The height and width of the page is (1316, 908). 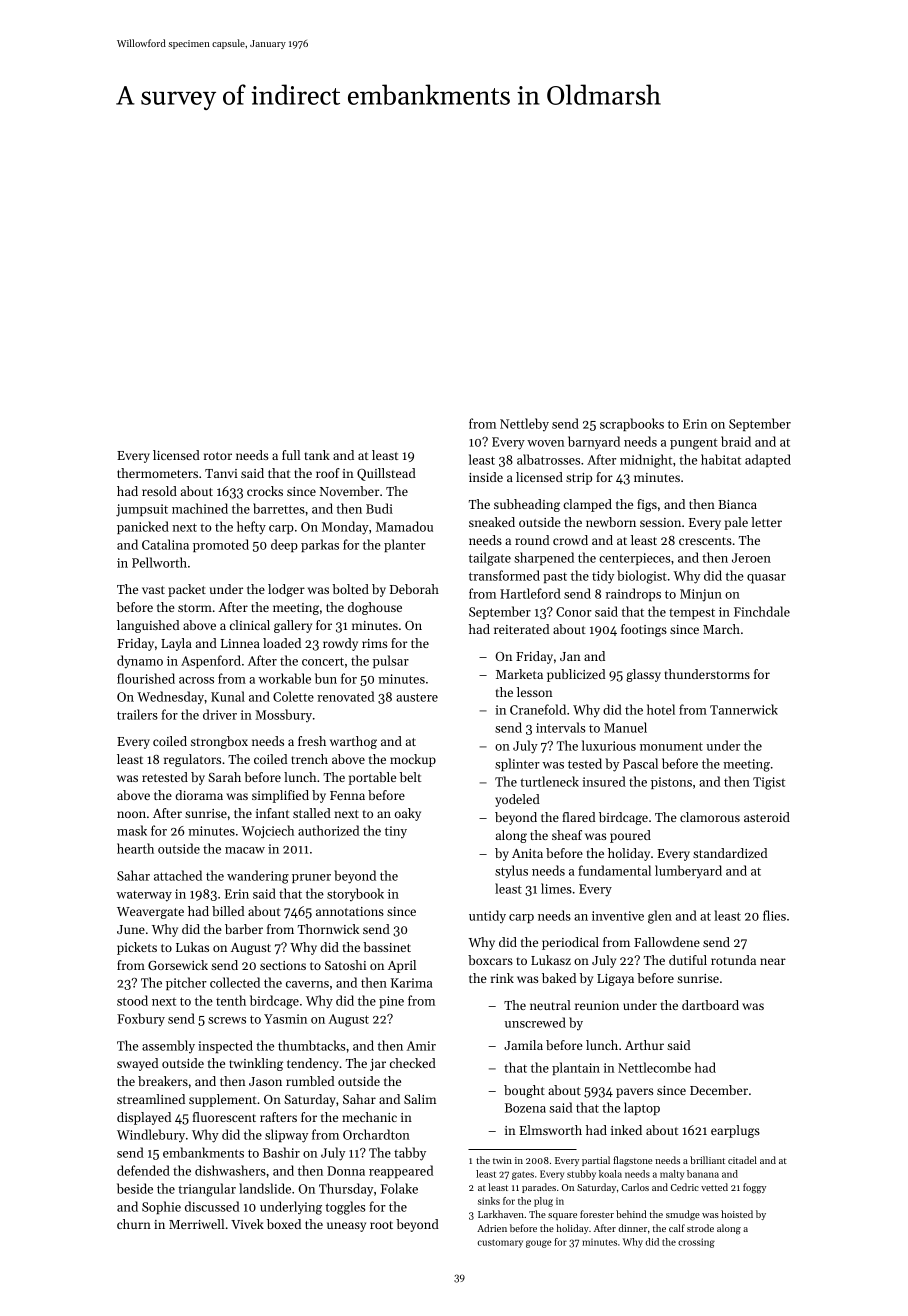 What do you see at coordinates (187, 590) in the page?
I see `packet` at bounding box center [187, 590].
